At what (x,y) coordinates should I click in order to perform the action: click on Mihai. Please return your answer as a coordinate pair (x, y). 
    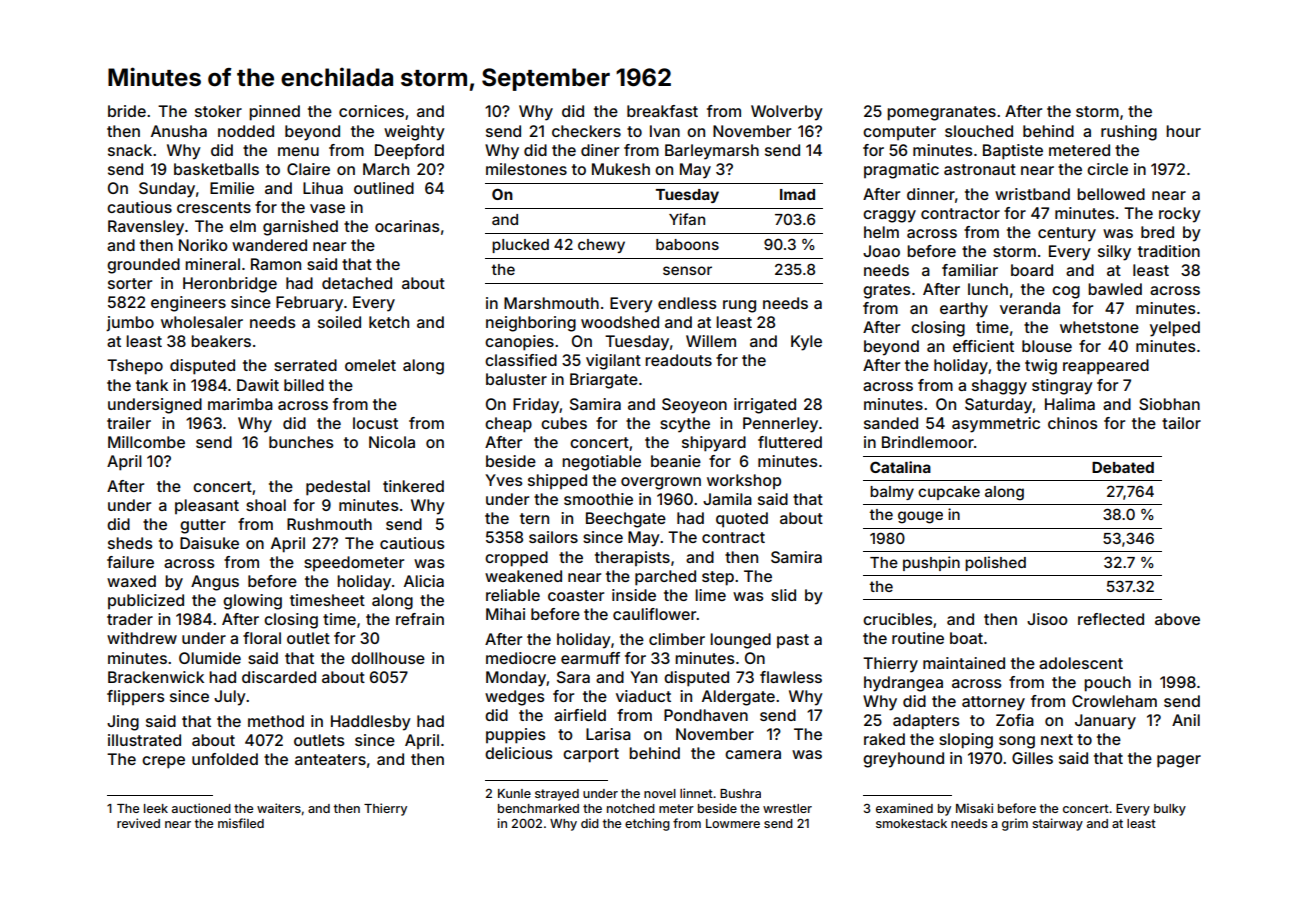
    Looking at the image, I should click on (505, 614).
